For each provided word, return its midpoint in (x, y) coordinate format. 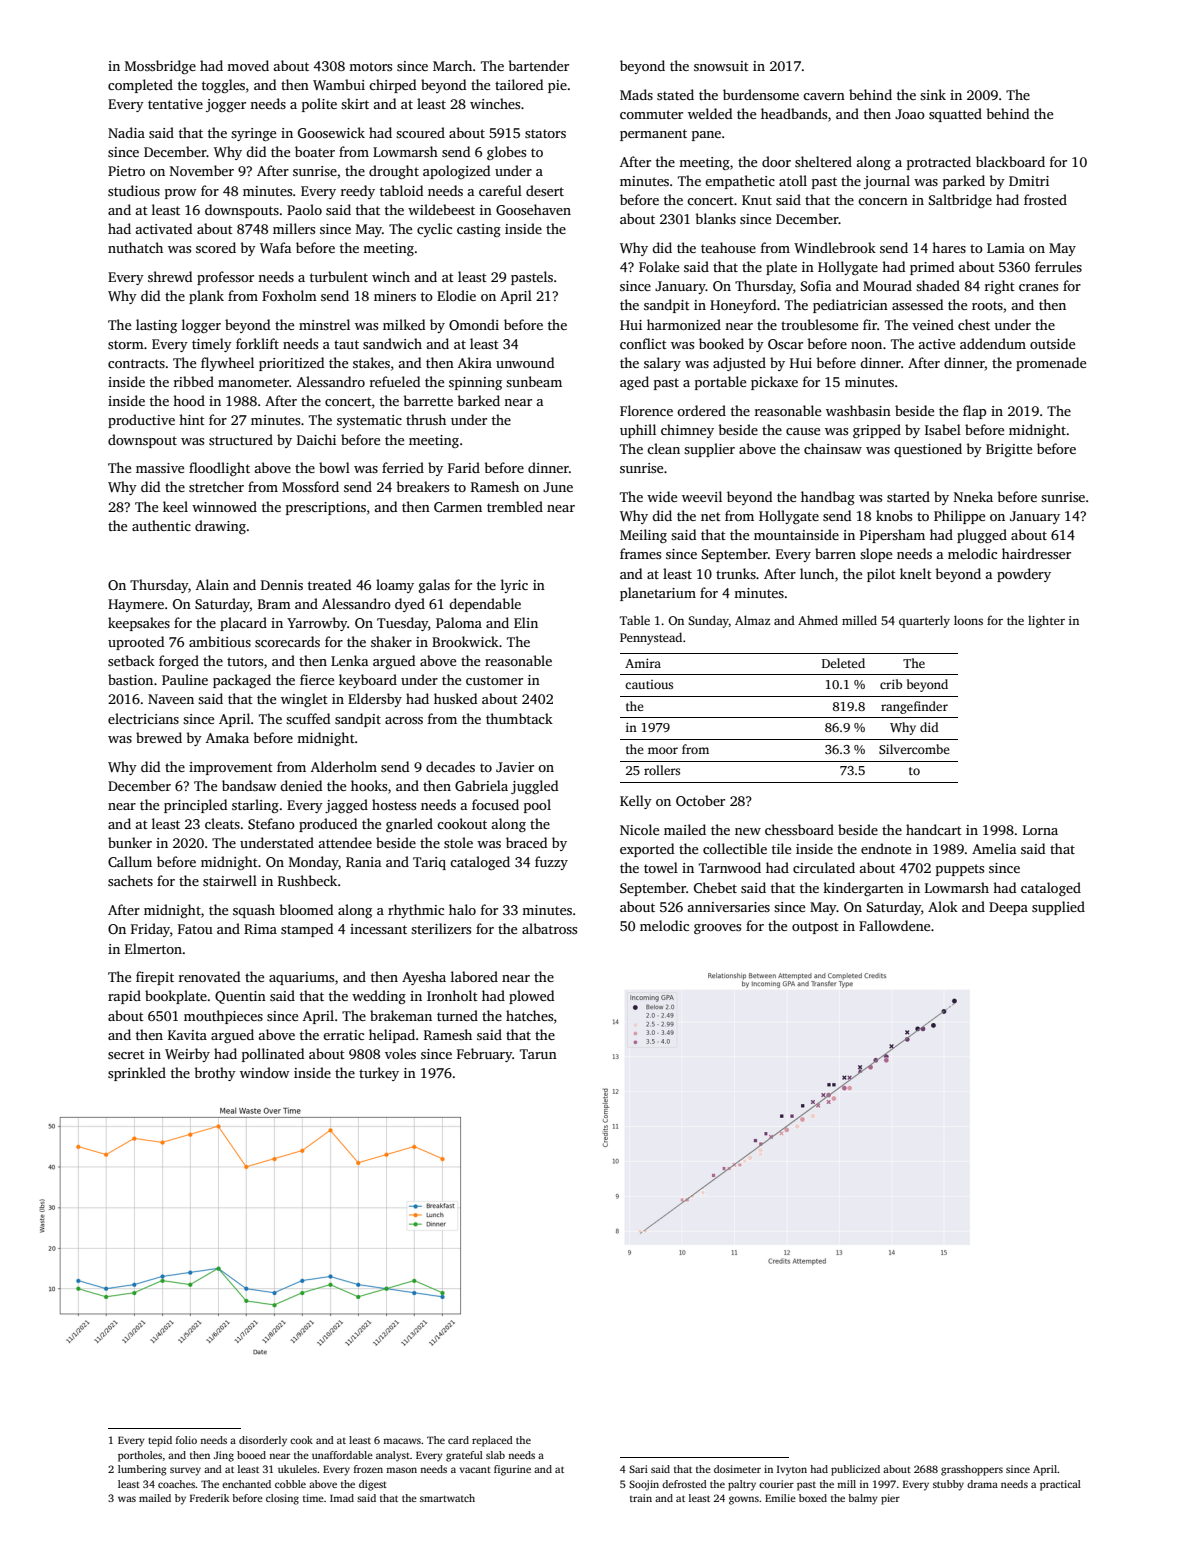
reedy (358, 192)
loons (968, 620)
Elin (526, 622)
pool (537, 806)
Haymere (136, 605)
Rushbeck (307, 880)
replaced (492, 1441)
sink (933, 94)
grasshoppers (972, 1470)
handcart (934, 829)
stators (545, 133)
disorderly (263, 1441)
